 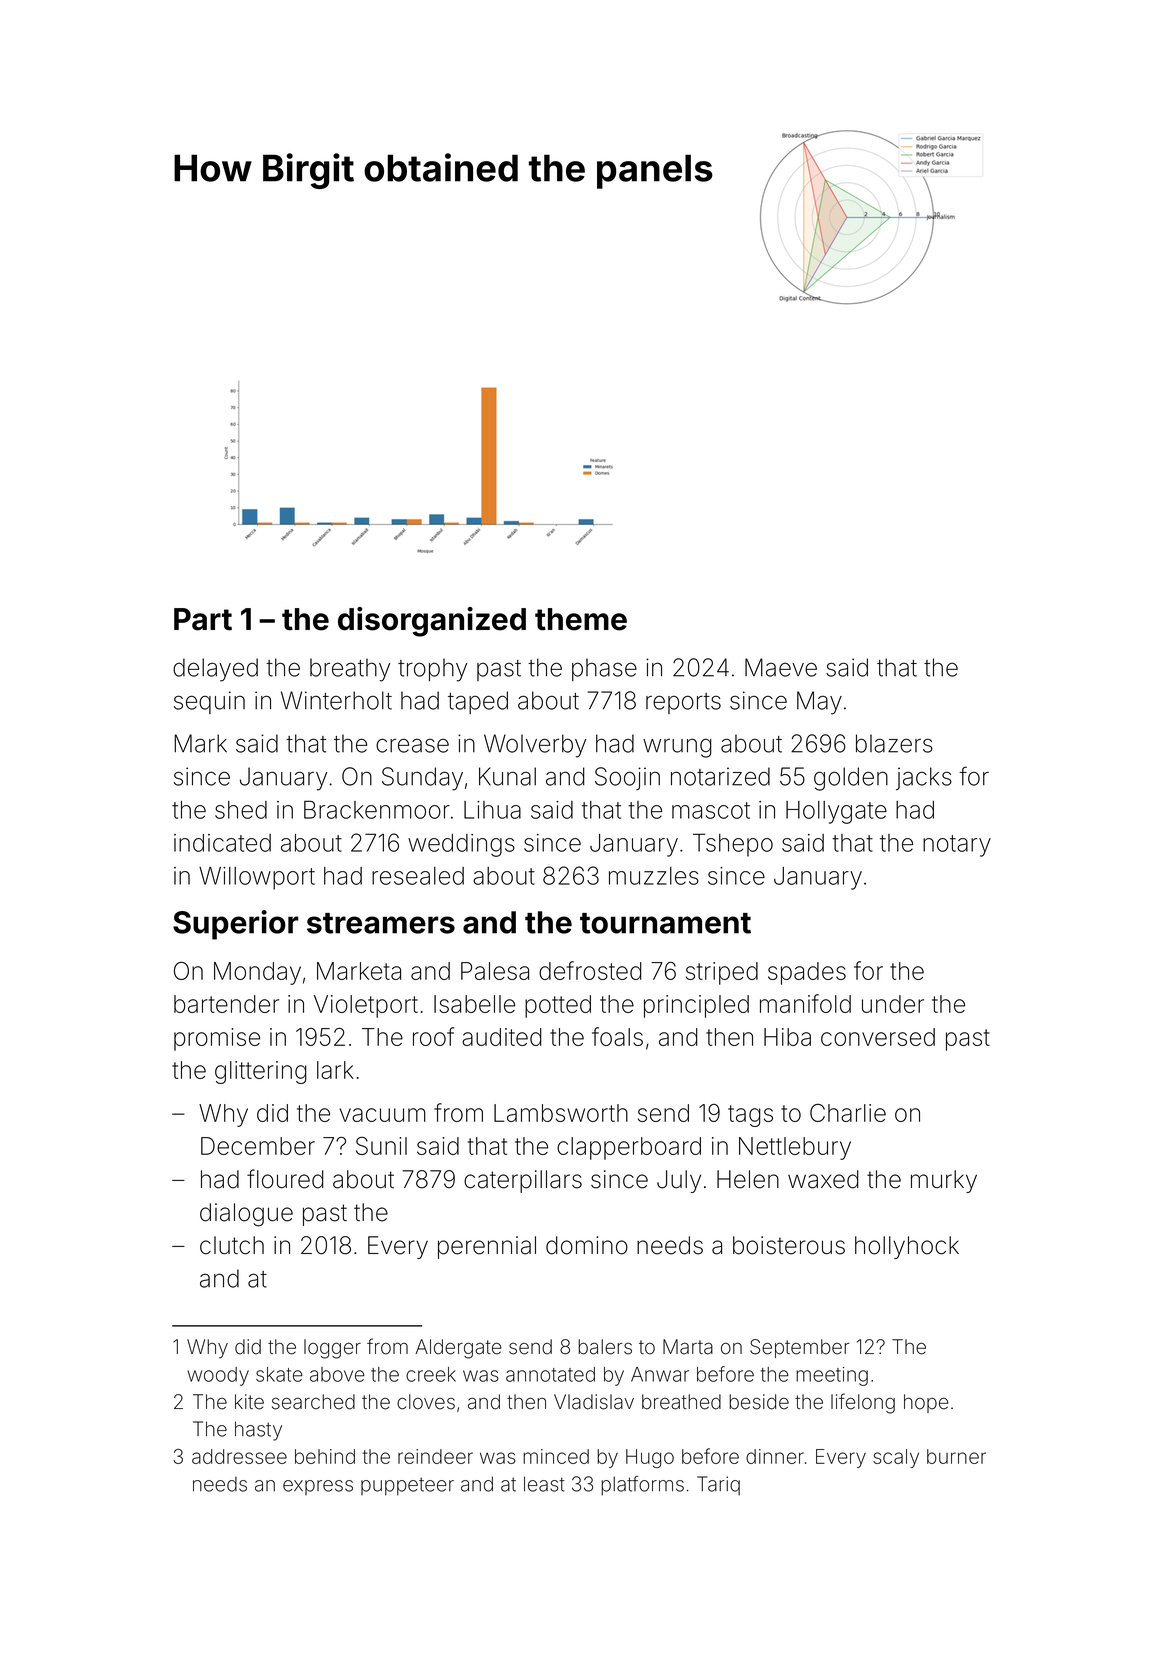 What do you see at coordinates (332, 1349) in the screenshot?
I see `logger` at bounding box center [332, 1349].
